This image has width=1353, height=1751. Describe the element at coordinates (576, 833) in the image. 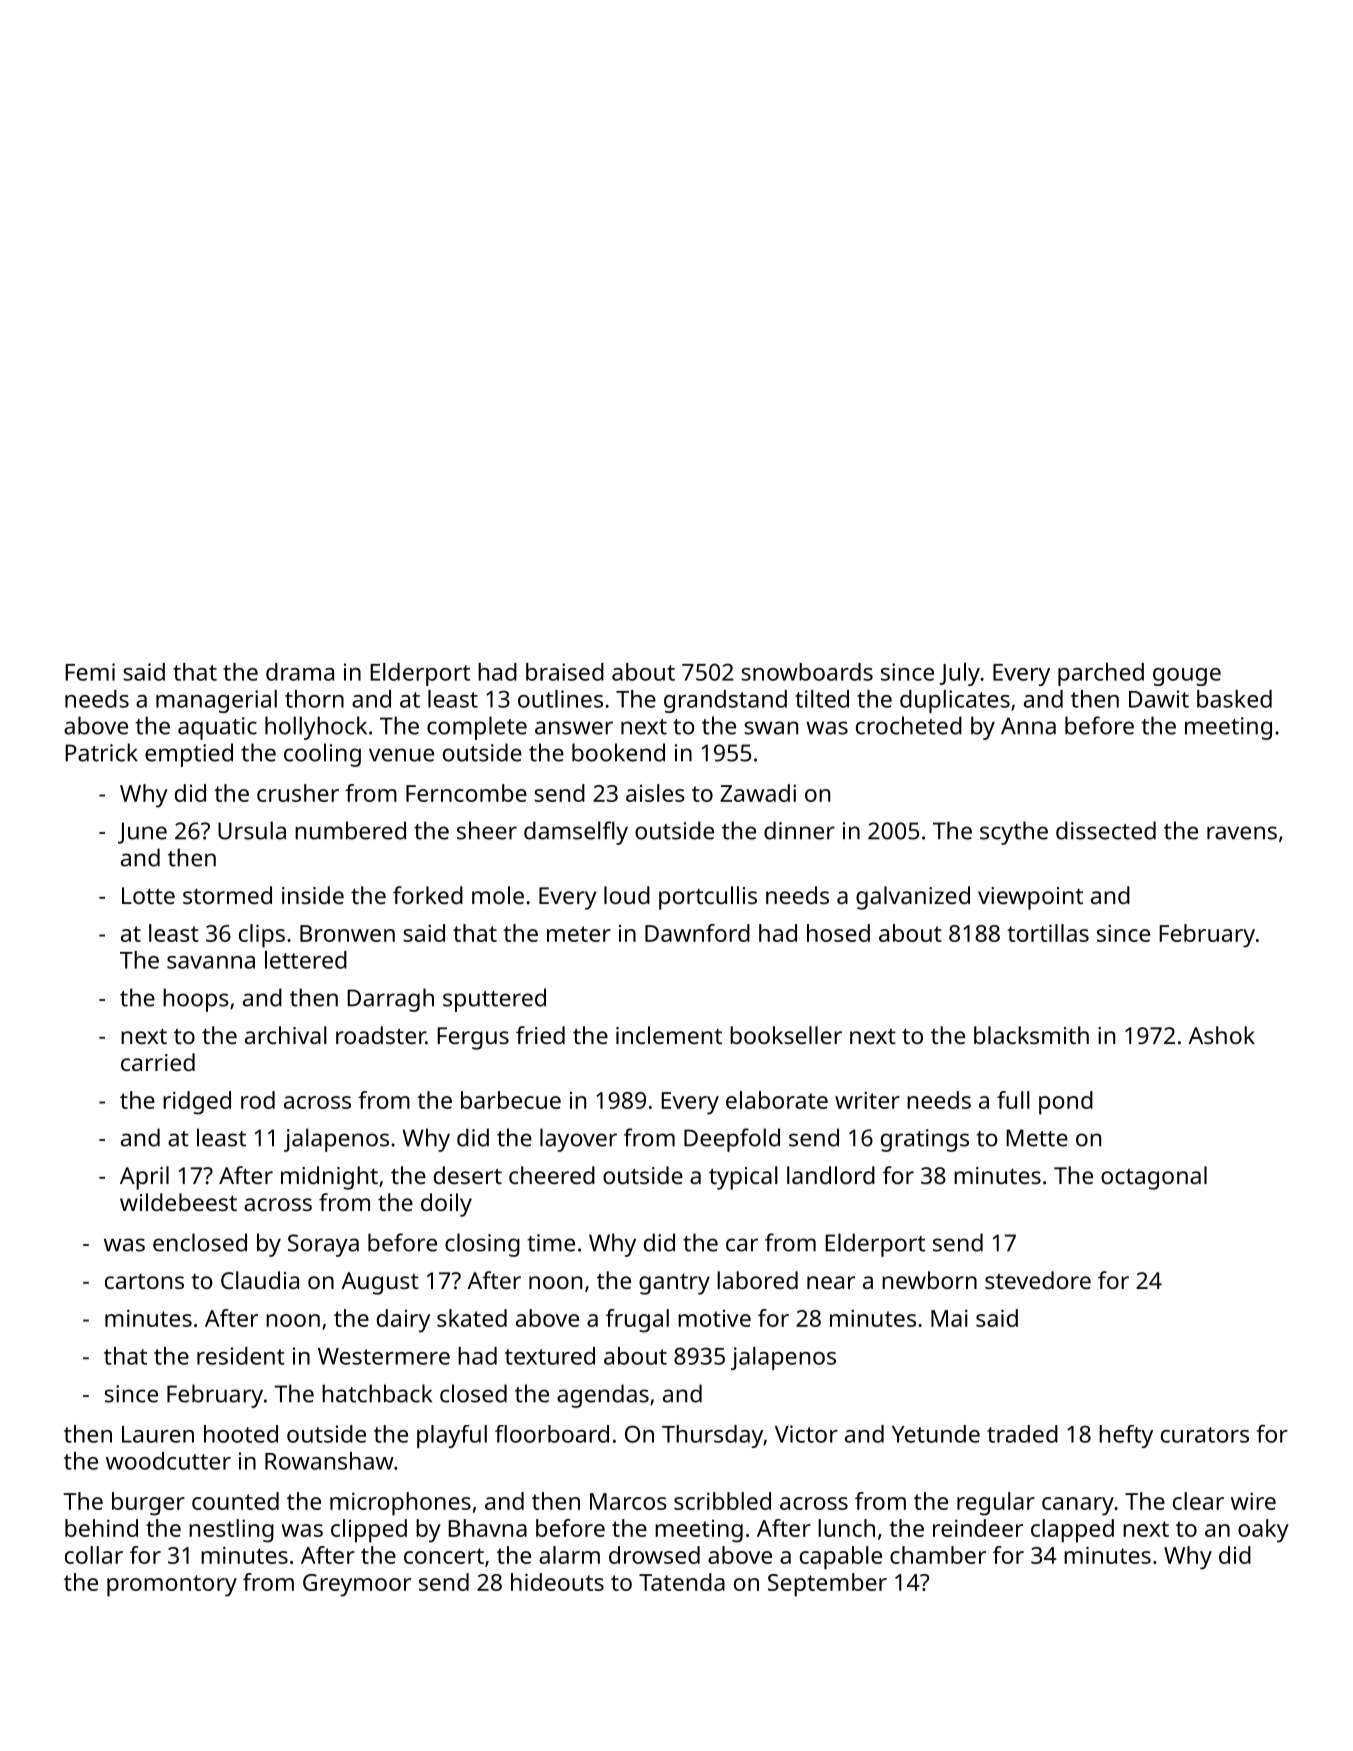

I see `damselfly` at that location.
